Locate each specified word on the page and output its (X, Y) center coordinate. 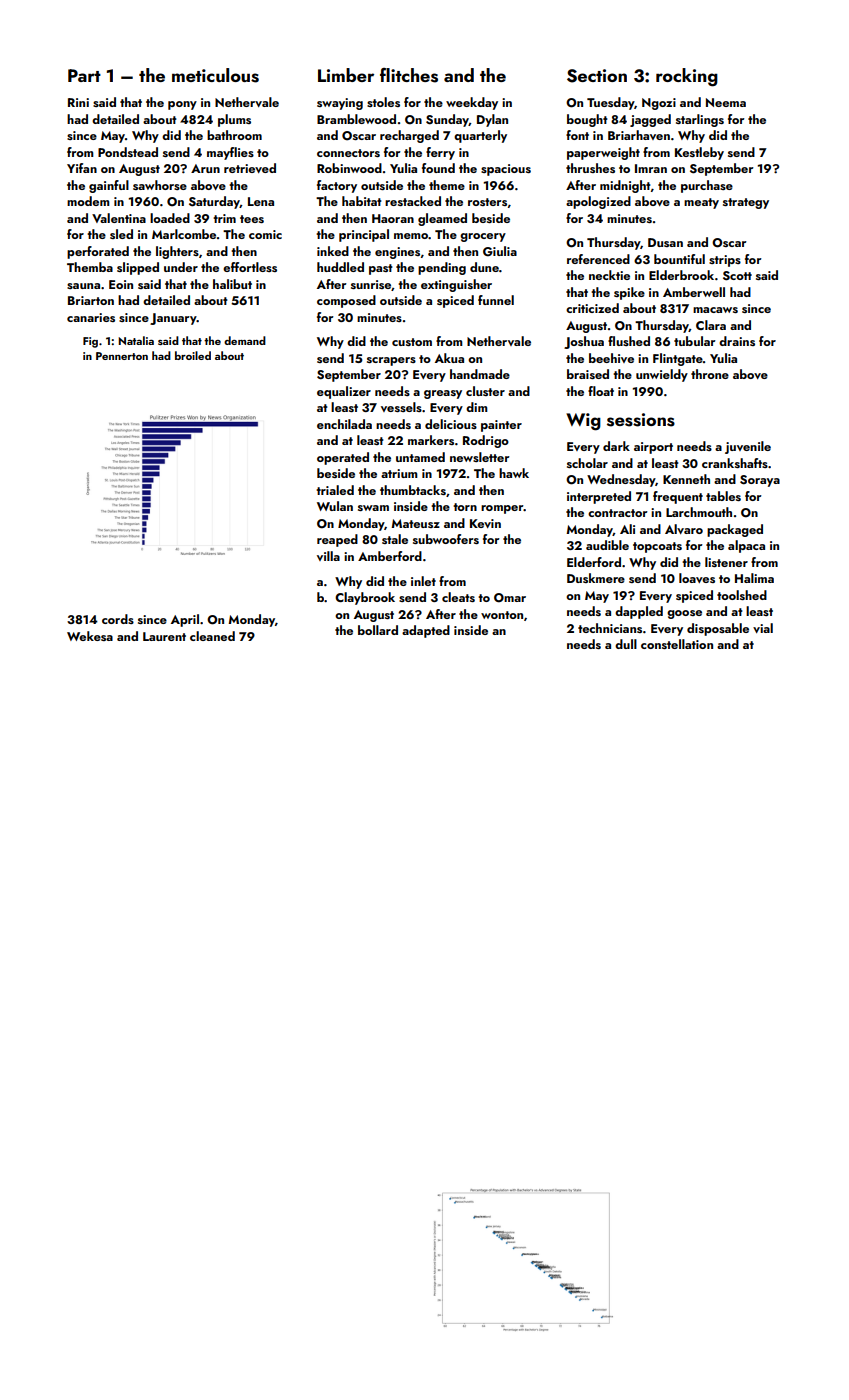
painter (501, 426)
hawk (514, 473)
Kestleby (699, 153)
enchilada (344, 424)
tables (723, 496)
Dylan (492, 120)
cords (118, 619)
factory (337, 186)
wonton (502, 615)
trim (224, 218)
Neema (726, 102)
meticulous (215, 75)
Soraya (760, 481)
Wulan (335, 506)
